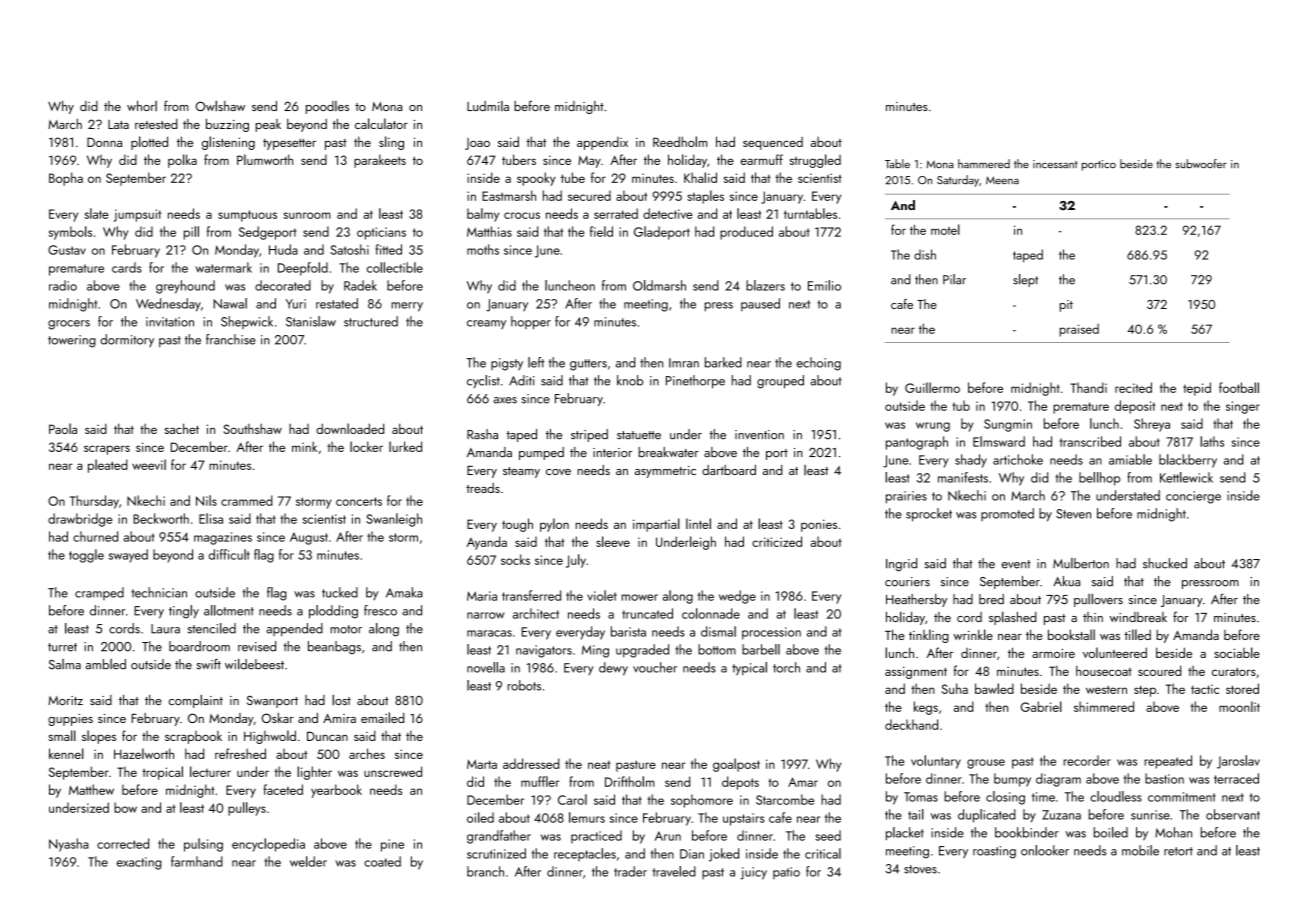  What do you see at coordinates (240, 753) in the screenshot?
I see `refreshed` at bounding box center [240, 753].
